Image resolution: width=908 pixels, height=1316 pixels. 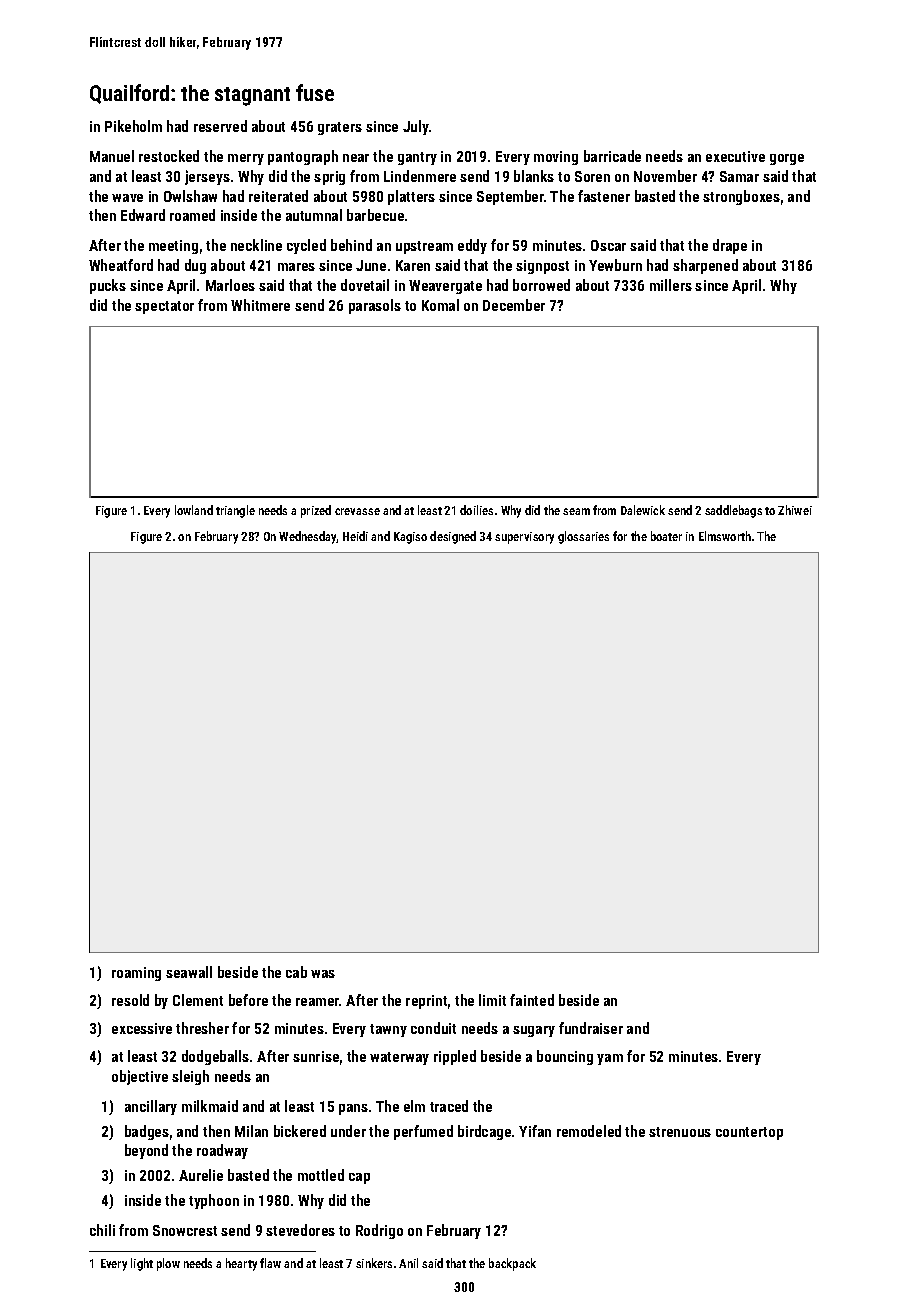 I want to click on triangle, so click(x=235, y=511).
